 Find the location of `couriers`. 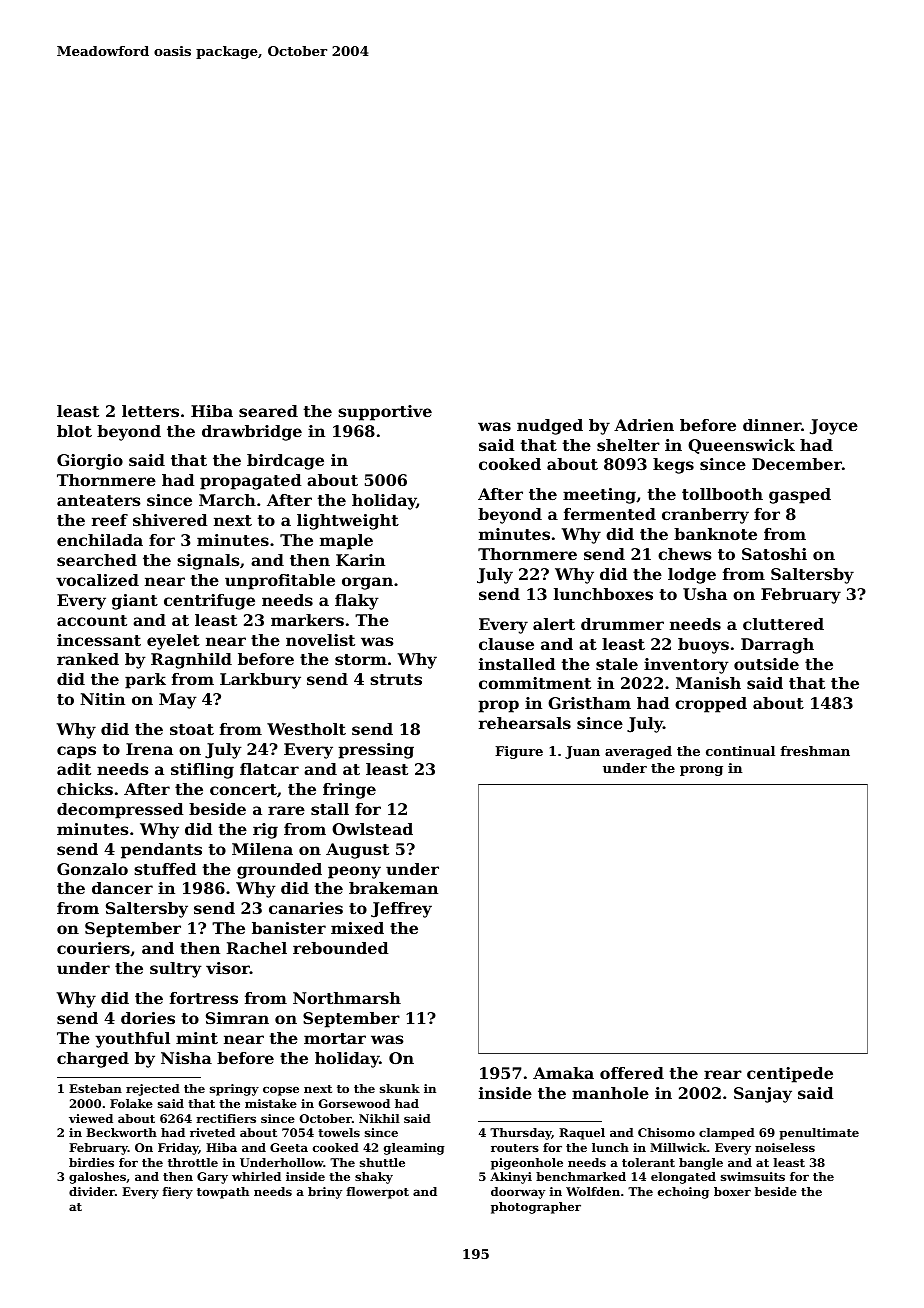

couriers is located at coordinates (93, 948).
